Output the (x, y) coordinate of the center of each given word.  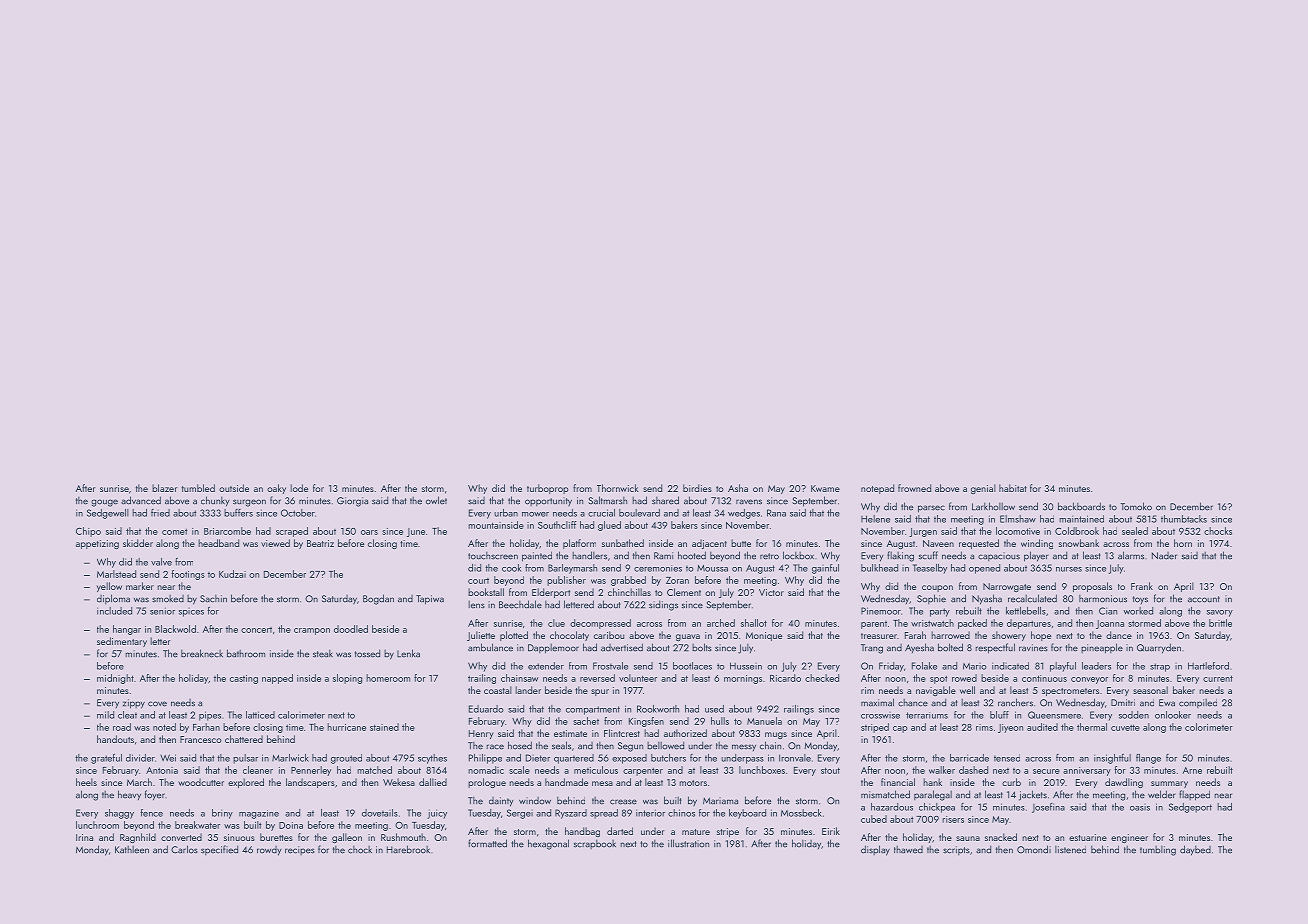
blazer (165, 488)
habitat (1013, 488)
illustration (688, 843)
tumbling (1158, 851)
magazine (259, 814)
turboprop (548, 489)
